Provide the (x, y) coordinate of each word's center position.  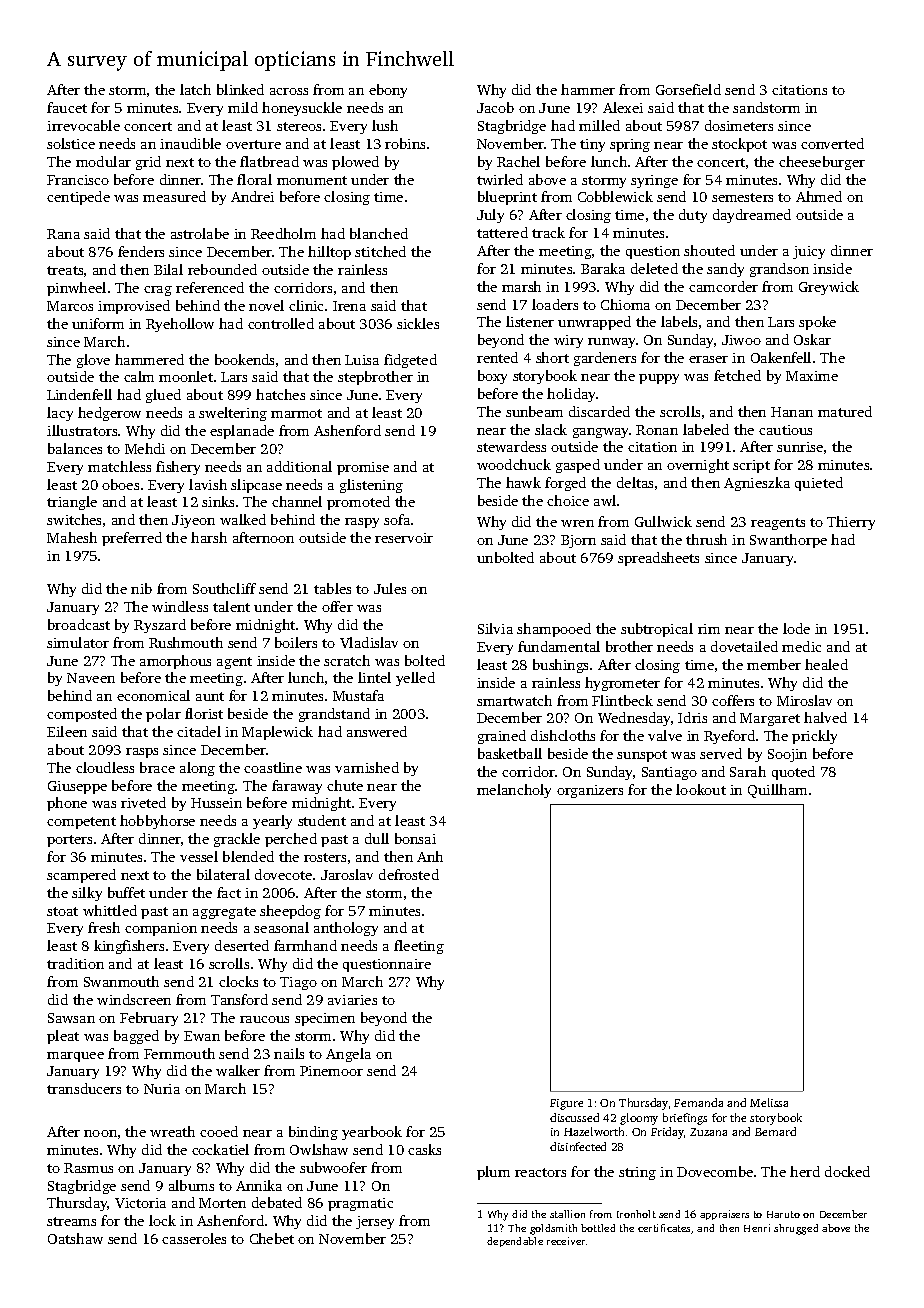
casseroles (194, 1238)
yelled (415, 679)
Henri (757, 1228)
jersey (375, 1222)
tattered (502, 232)
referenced (210, 287)
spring (630, 145)
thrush (706, 539)
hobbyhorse (157, 822)
